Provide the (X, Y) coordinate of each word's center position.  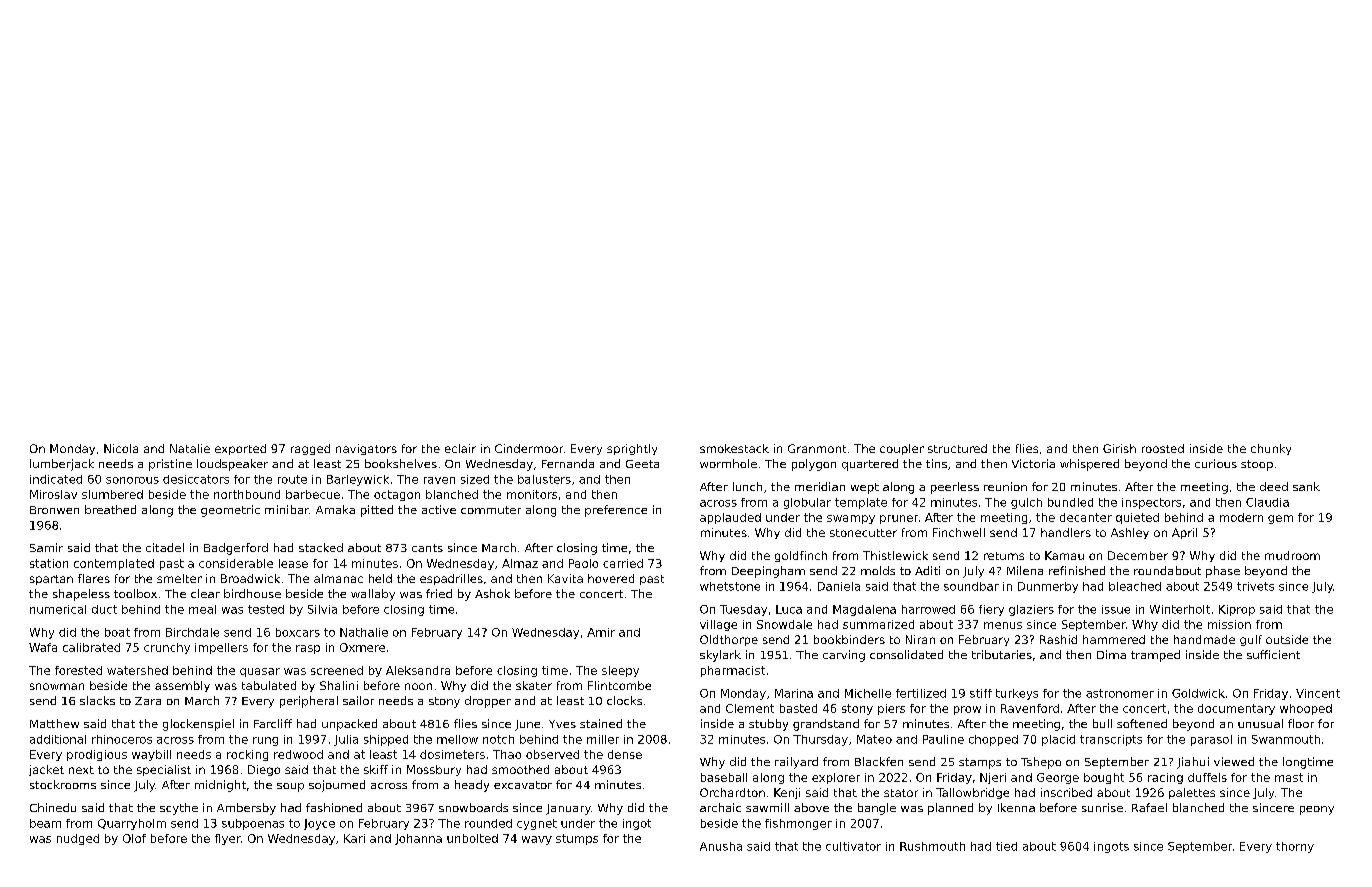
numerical (58, 609)
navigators (366, 449)
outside (1287, 639)
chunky (1271, 449)
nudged (78, 839)
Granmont (817, 448)
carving (844, 656)
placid (1058, 740)
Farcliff (273, 723)
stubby (768, 725)
